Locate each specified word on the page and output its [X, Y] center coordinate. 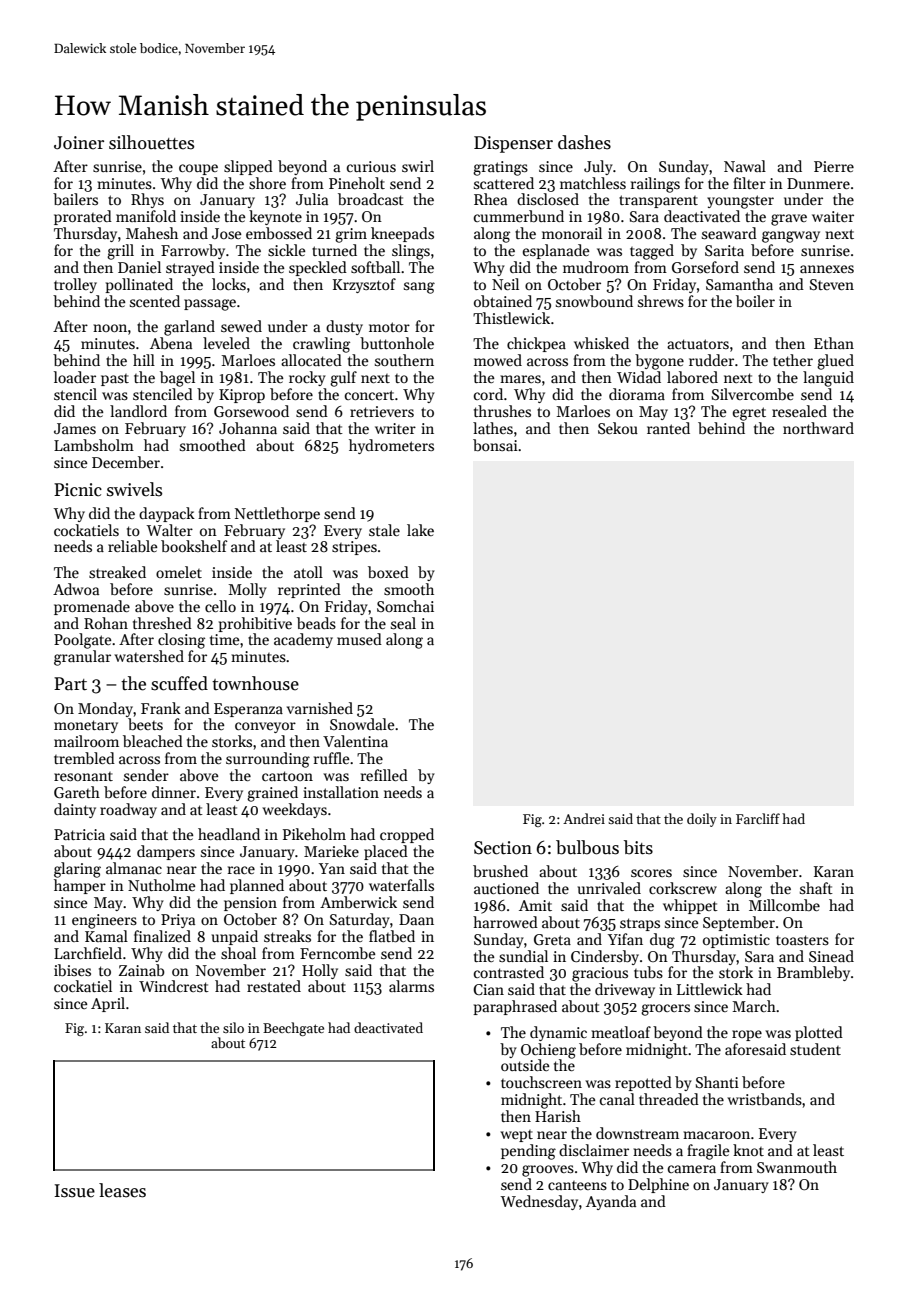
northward [818, 428]
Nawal [745, 166]
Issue [75, 1191]
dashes [584, 142]
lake [420, 530]
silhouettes [151, 142]
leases [122, 1190]
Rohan [106, 623]
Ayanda [611, 1202]
